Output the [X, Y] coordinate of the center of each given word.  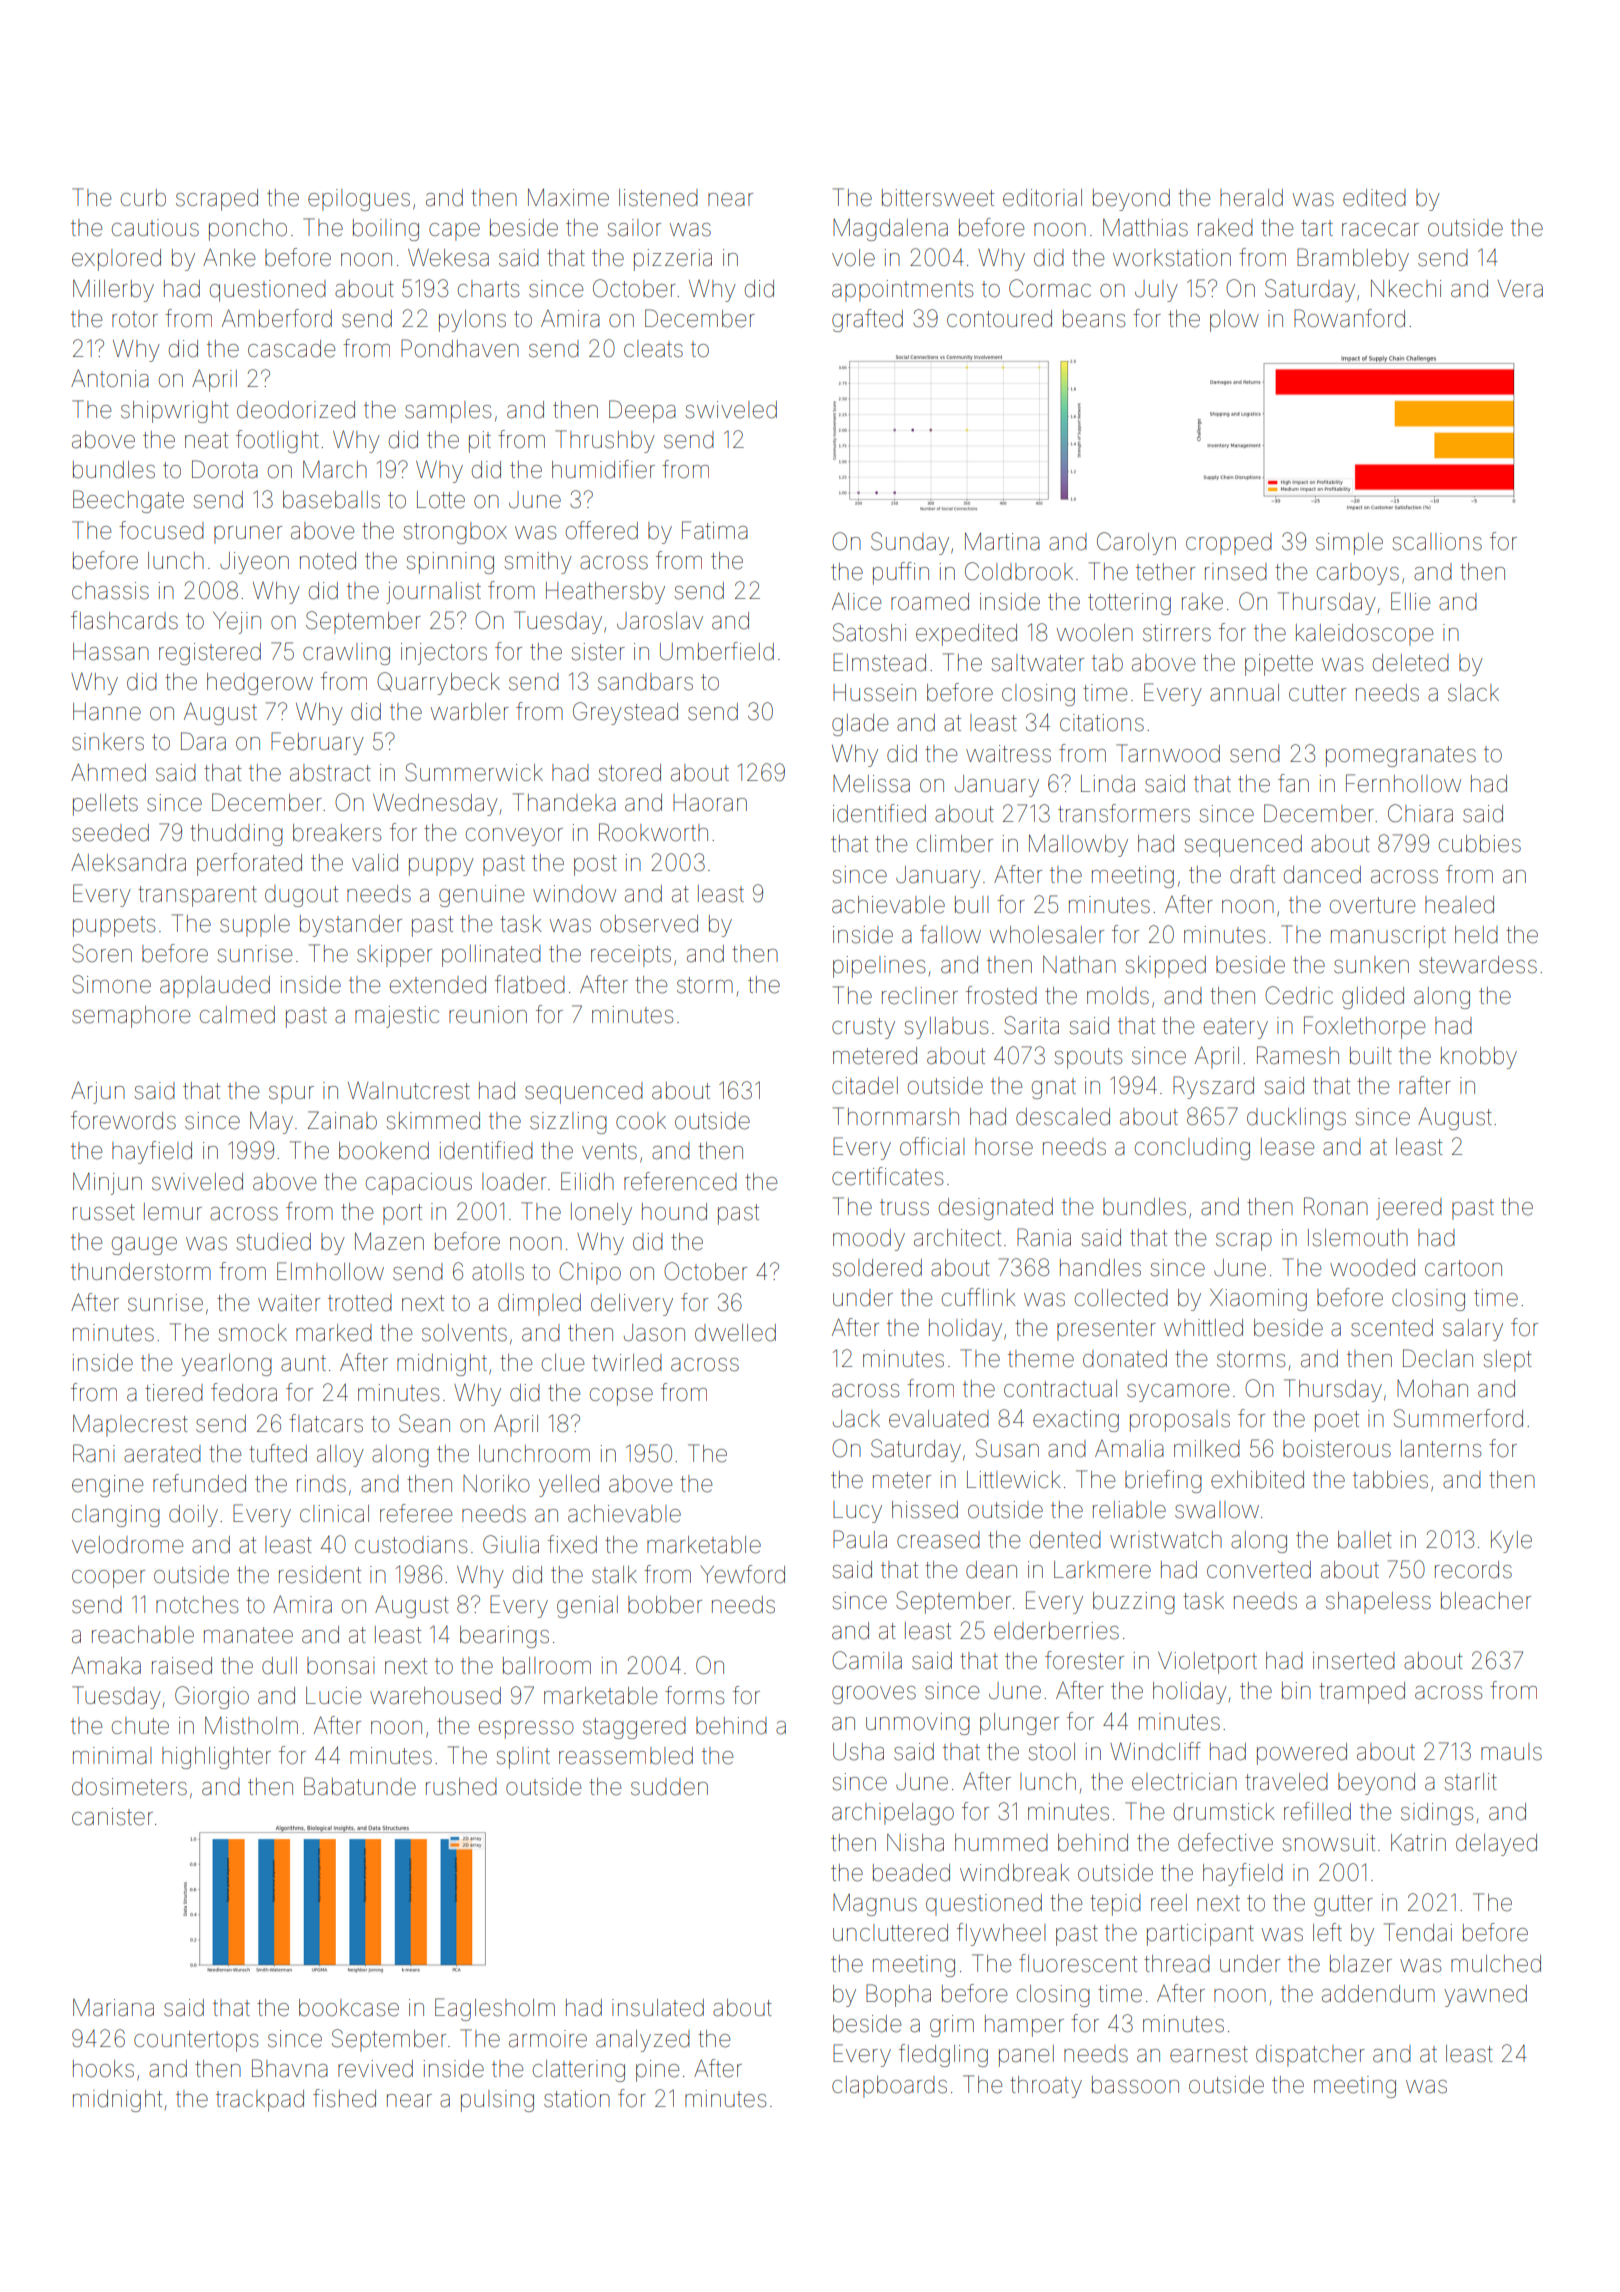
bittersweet [938, 198]
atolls [498, 1272]
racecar [1380, 230]
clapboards [889, 2087]
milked [1207, 1449]
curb [143, 198]
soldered [877, 1268]
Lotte [441, 500]
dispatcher [1310, 2056]
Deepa [642, 411]
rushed [461, 1787]
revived [375, 2069]
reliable [1129, 1510]
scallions [1437, 542]
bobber [665, 1605]
